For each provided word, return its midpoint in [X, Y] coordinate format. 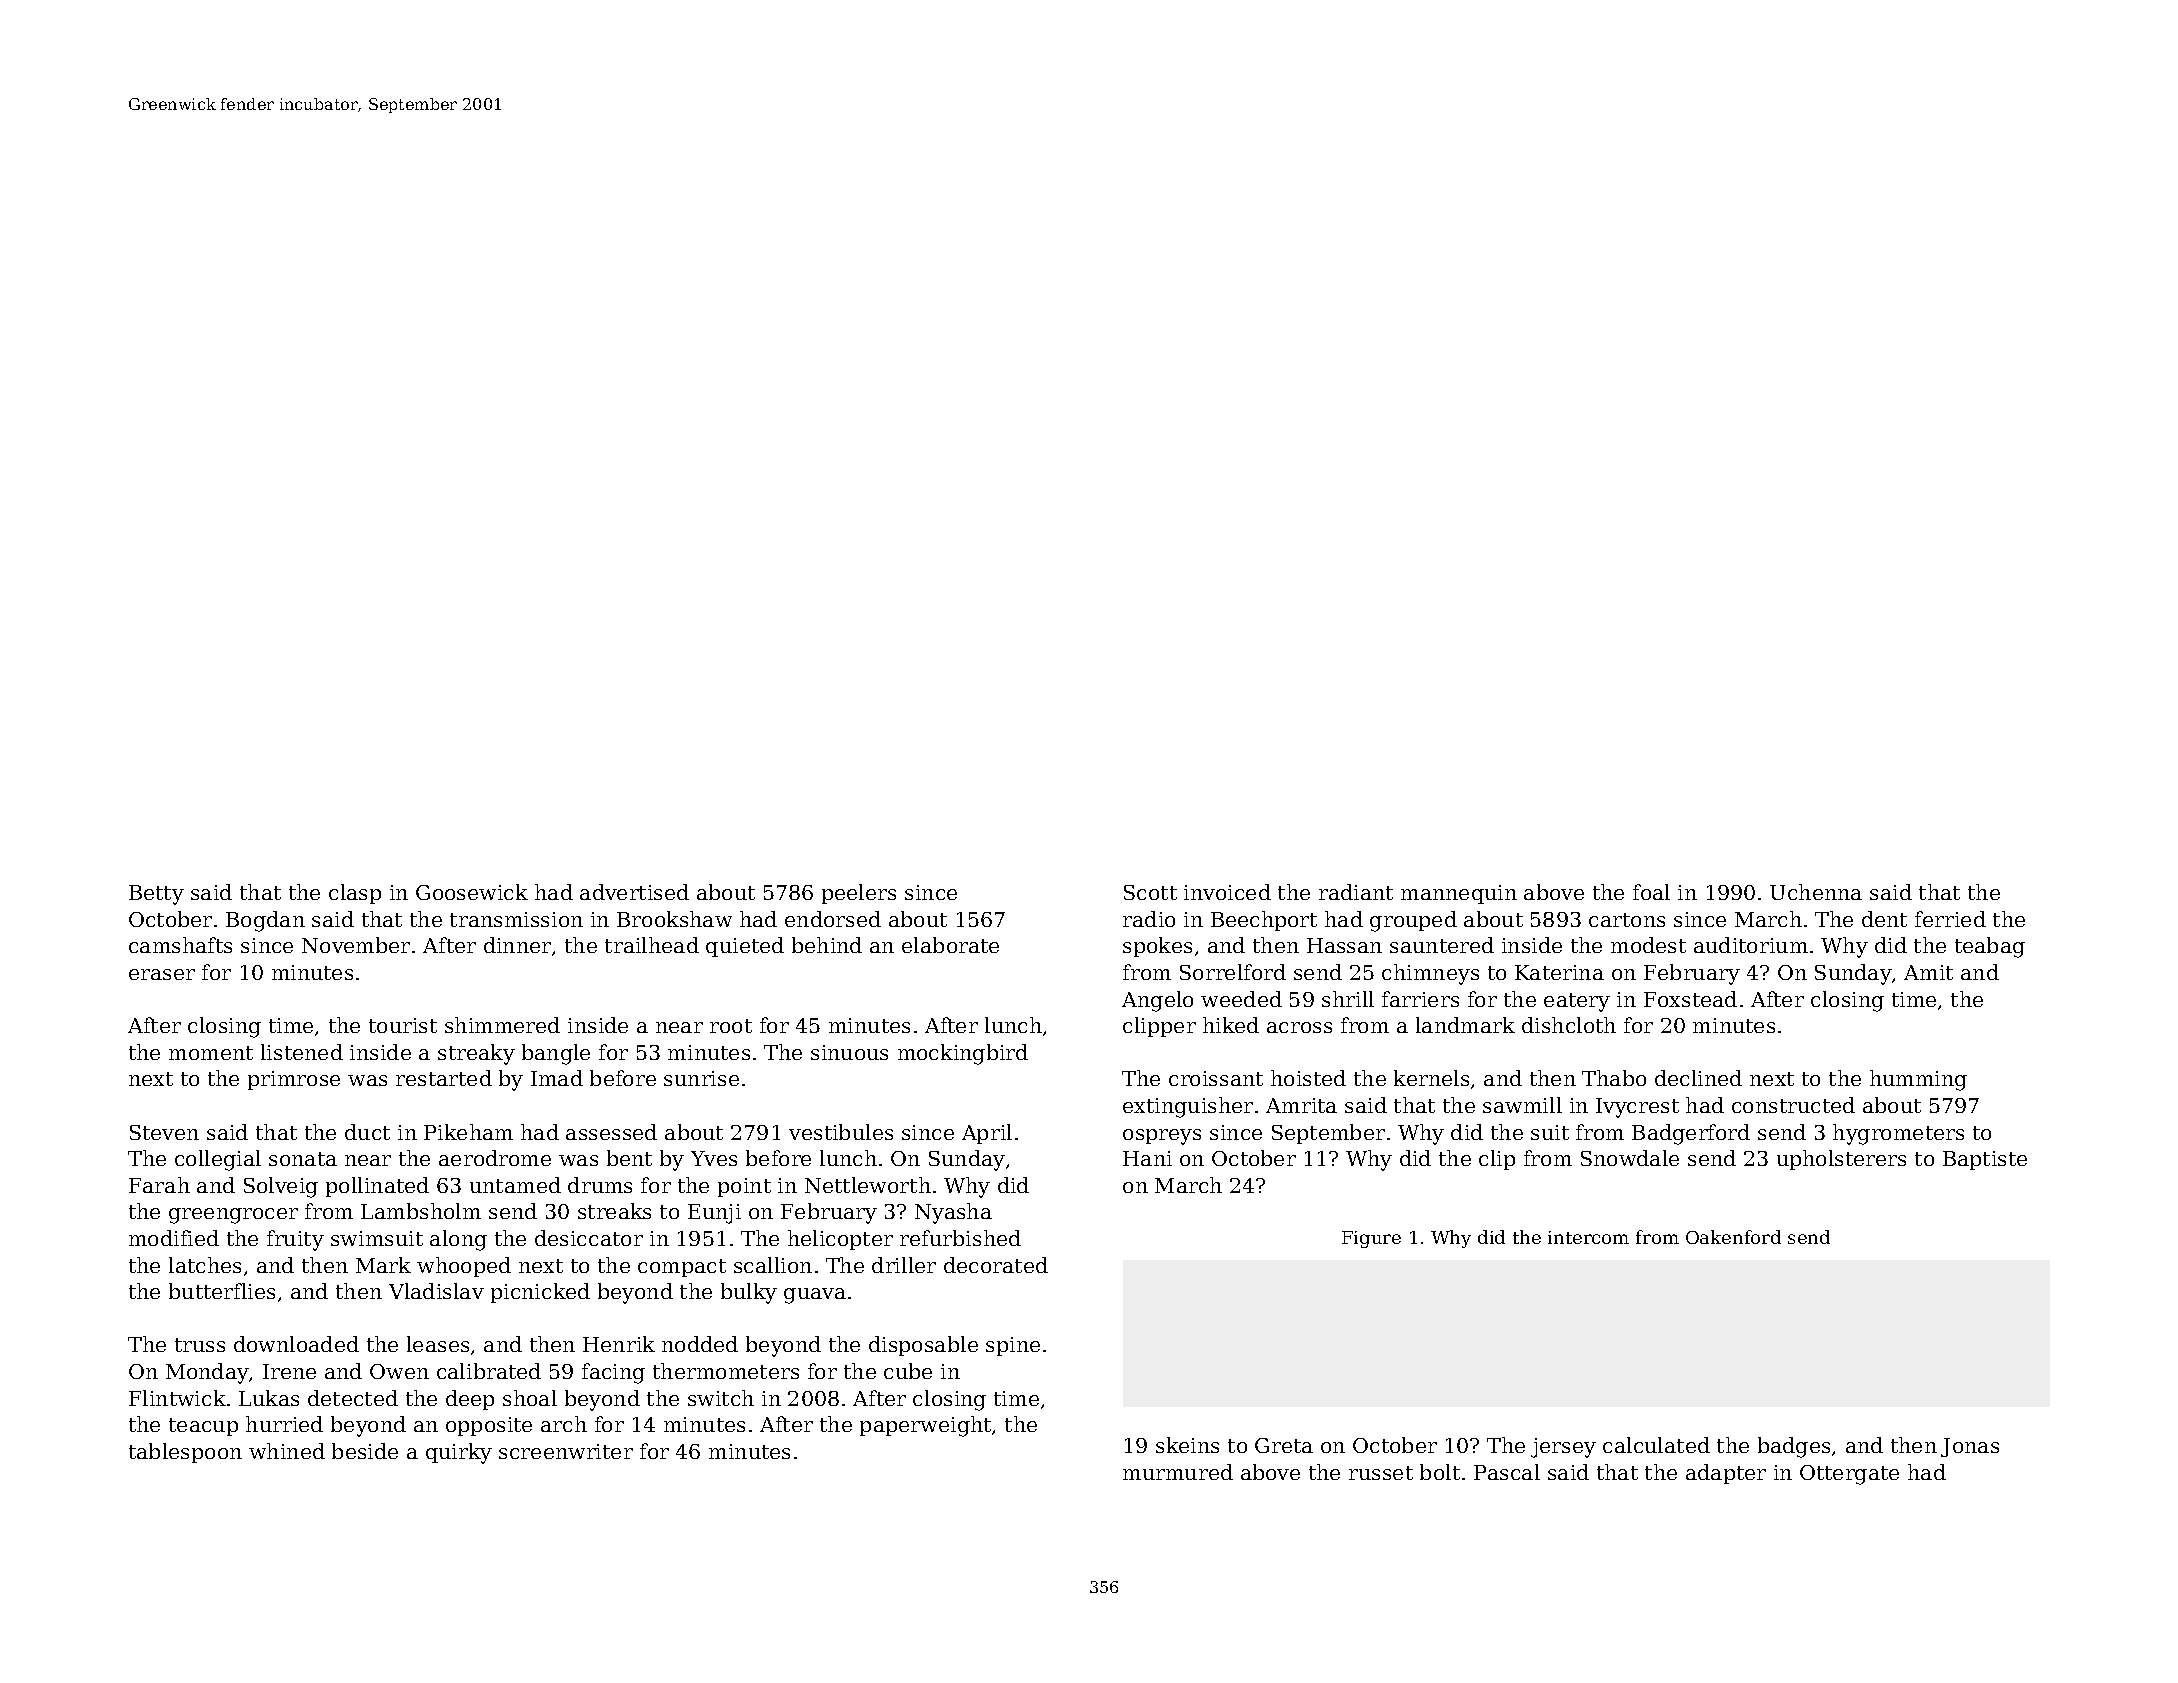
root [731, 1026]
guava [815, 1296]
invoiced [1227, 892]
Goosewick [472, 892]
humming [1918, 1080]
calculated [1656, 1445]
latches [205, 1265]
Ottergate [1849, 1475]
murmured [1178, 1472]
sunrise [701, 1078]
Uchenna [1816, 892]
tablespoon [185, 1453]
